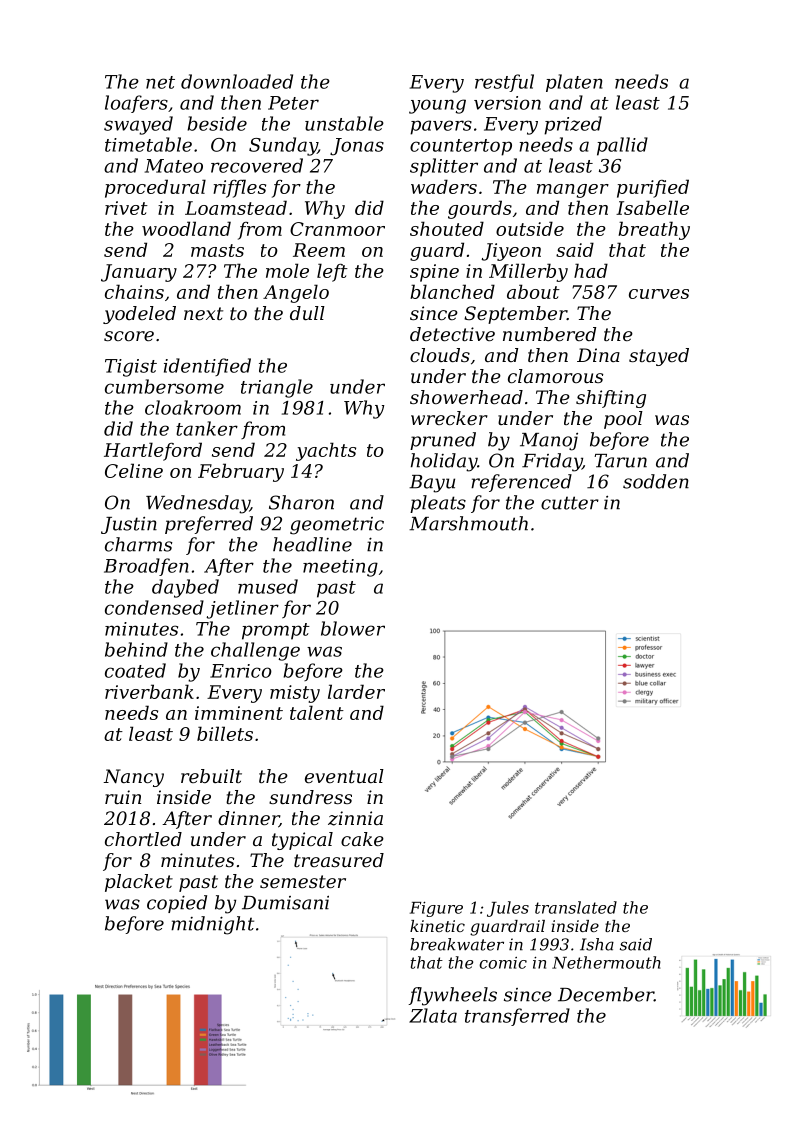  What do you see at coordinates (433, 1015) in the page?
I see `Zlata` at bounding box center [433, 1015].
